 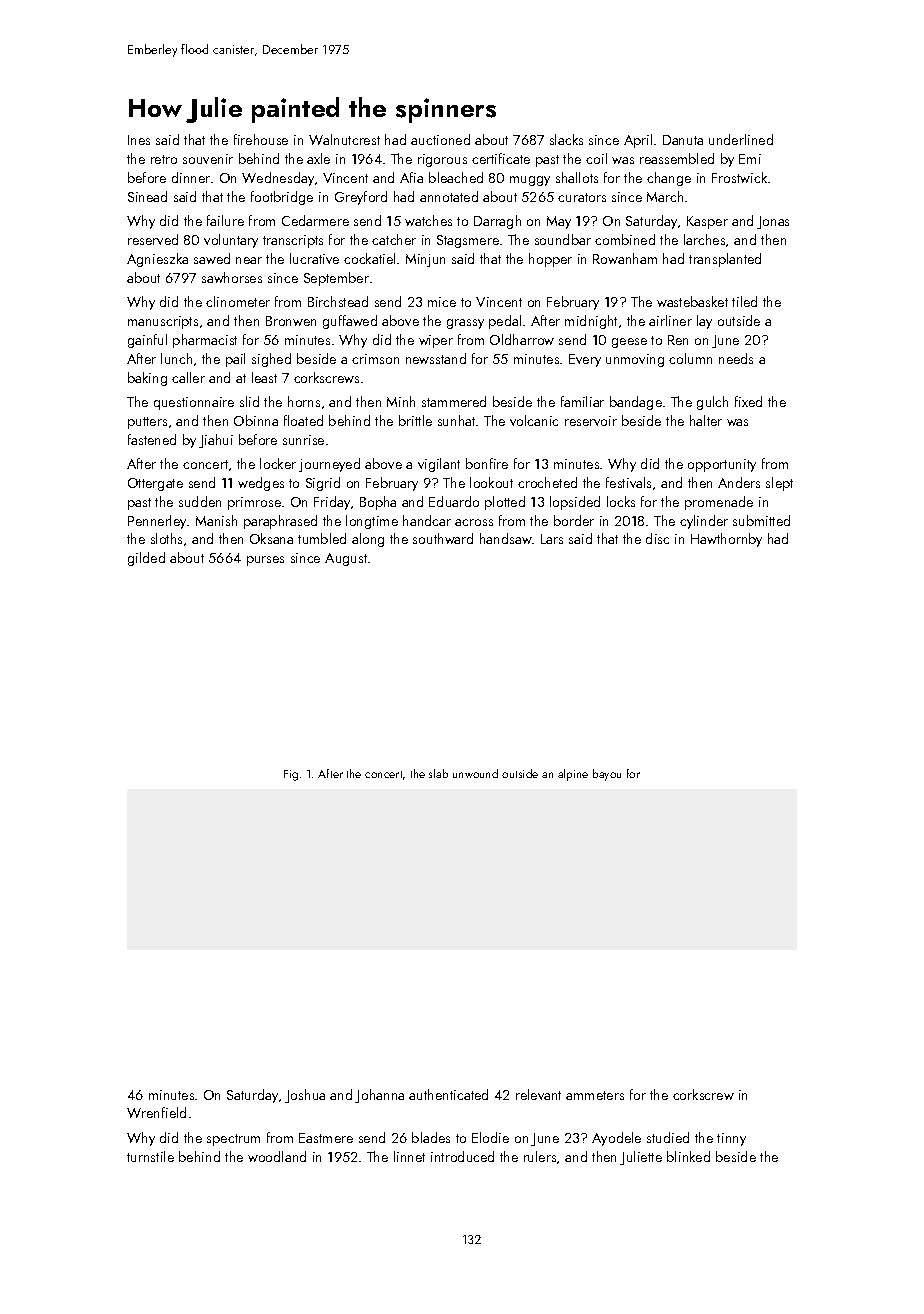 I want to click on woodland, so click(x=277, y=1156).
